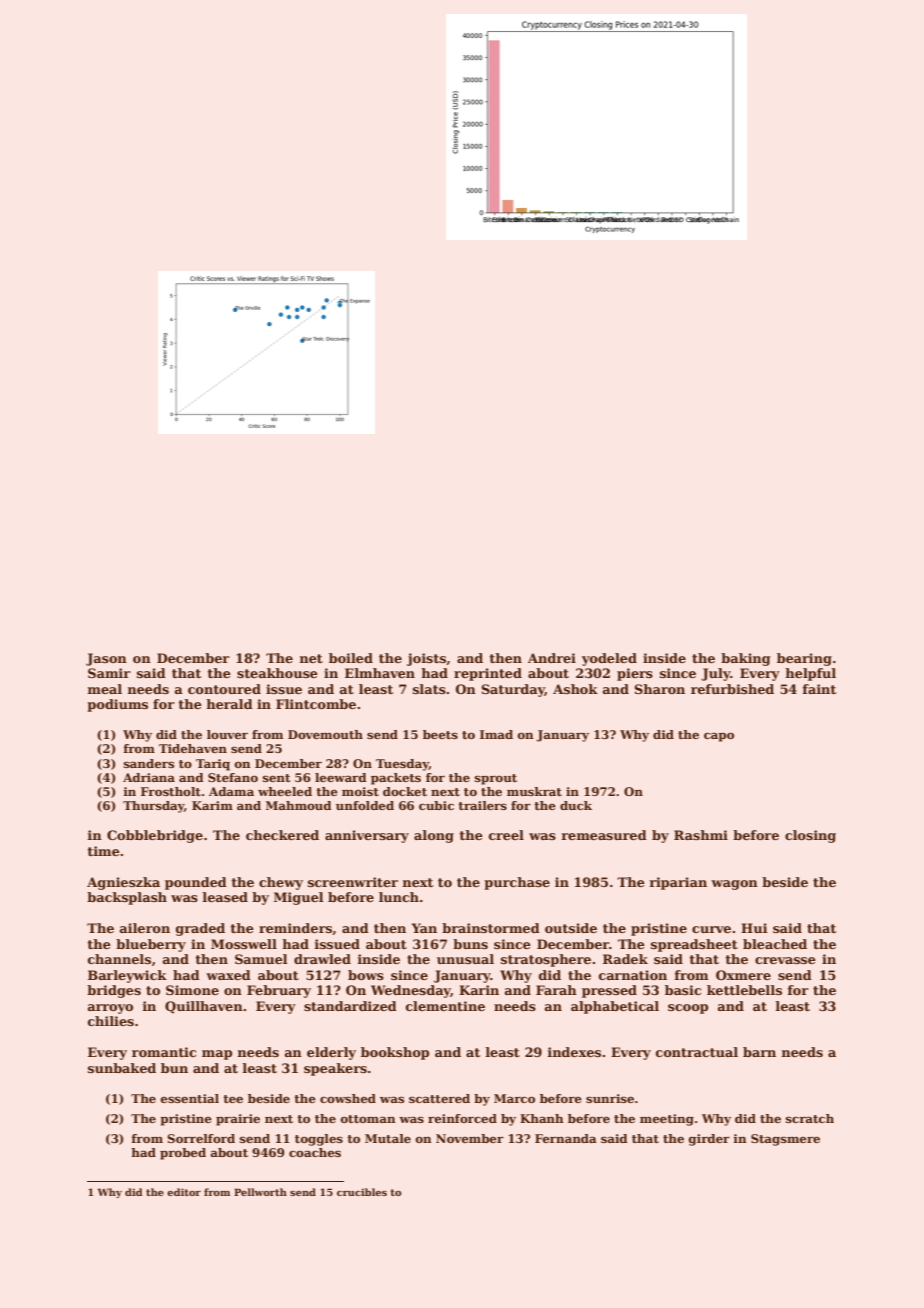  What do you see at coordinates (604, 835) in the screenshot?
I see `remeasured` at bounding box center [604, 835].
